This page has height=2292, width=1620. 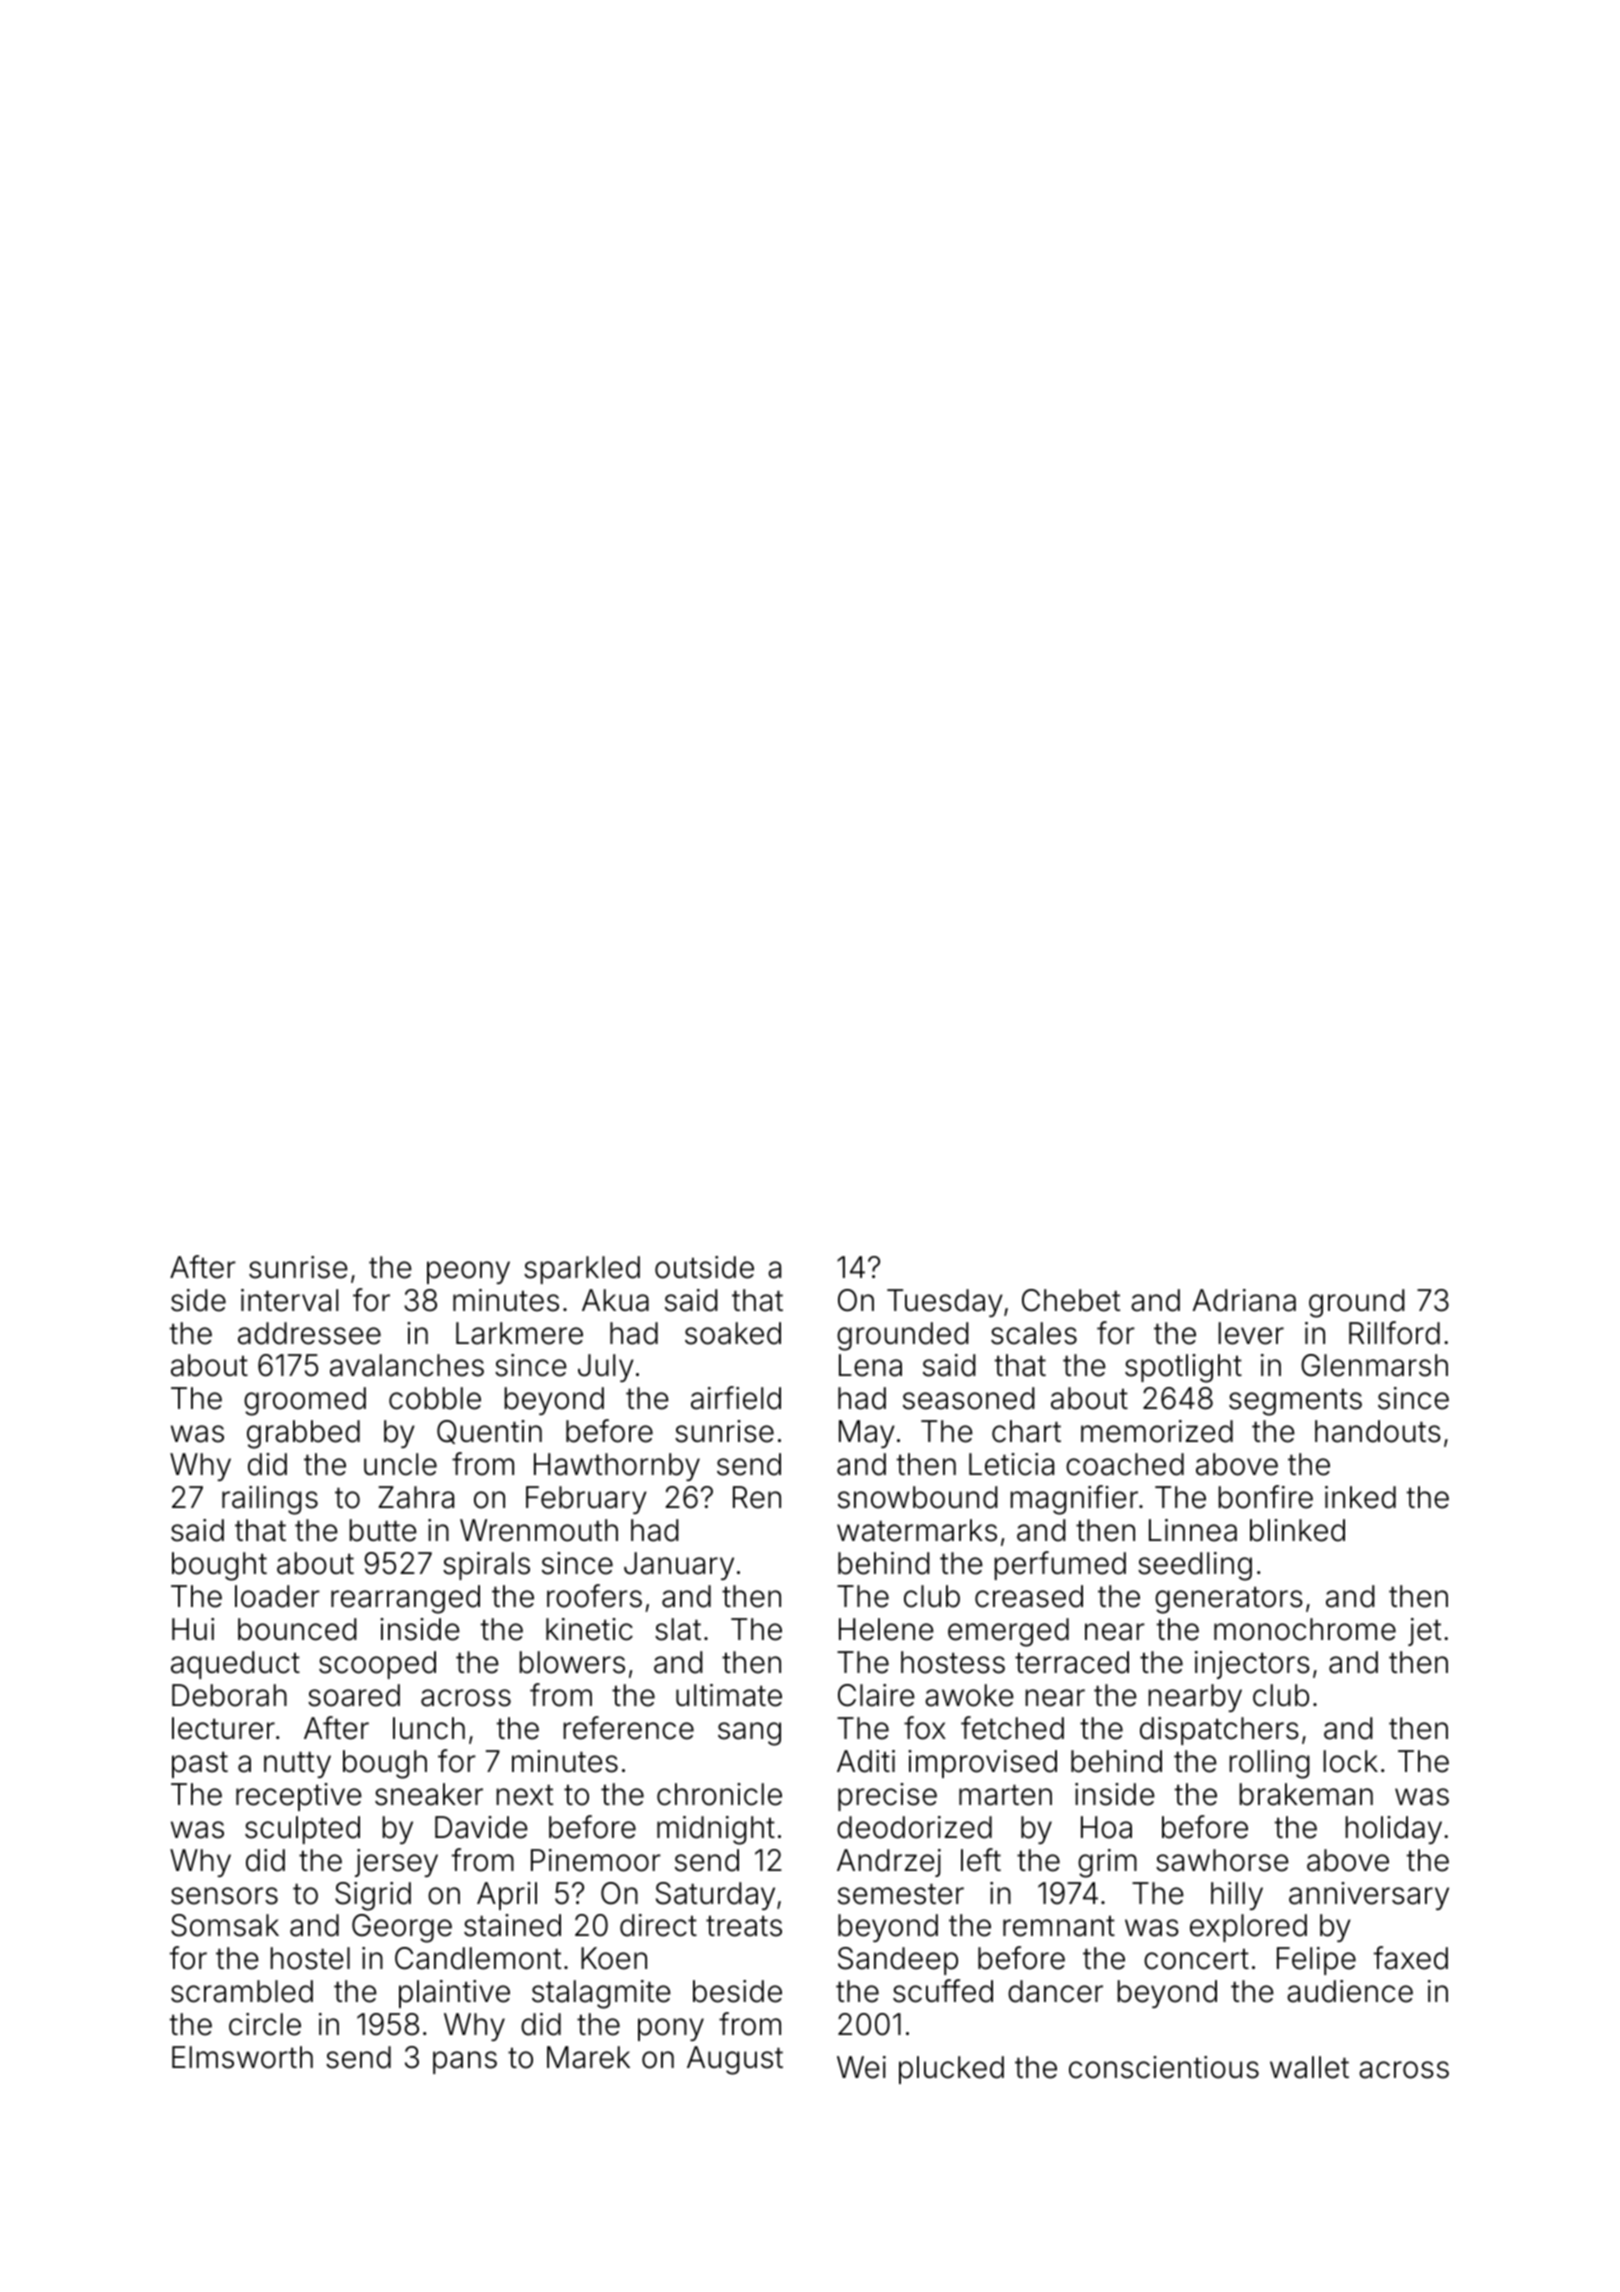 I want to click on Glenmarsh, so click(x=1374, y=1365).
